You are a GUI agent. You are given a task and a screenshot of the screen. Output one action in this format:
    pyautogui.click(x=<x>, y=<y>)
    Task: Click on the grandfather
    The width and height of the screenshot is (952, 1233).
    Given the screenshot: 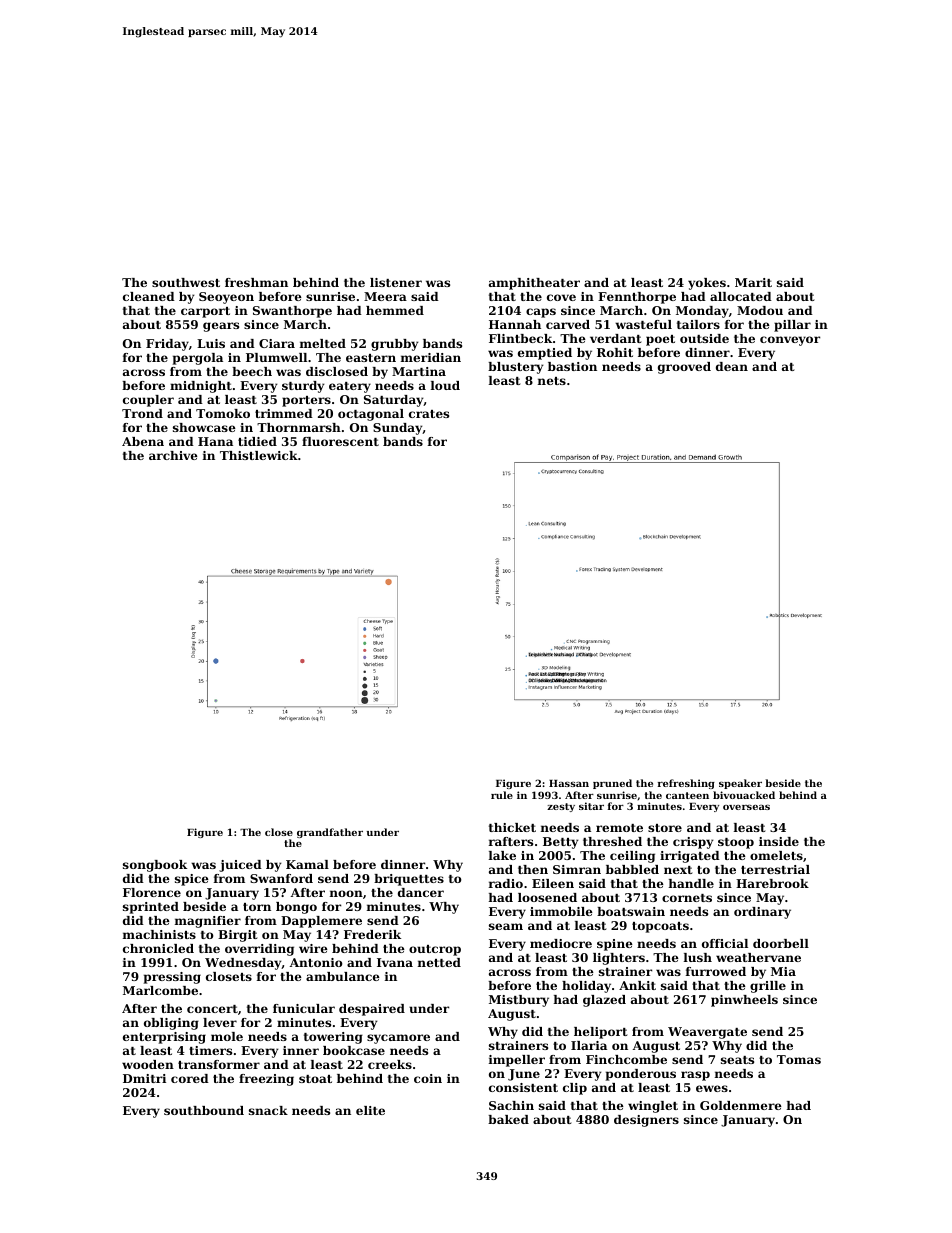 What is the action you would take?
    pyautogui.click(x=330, y=833)
